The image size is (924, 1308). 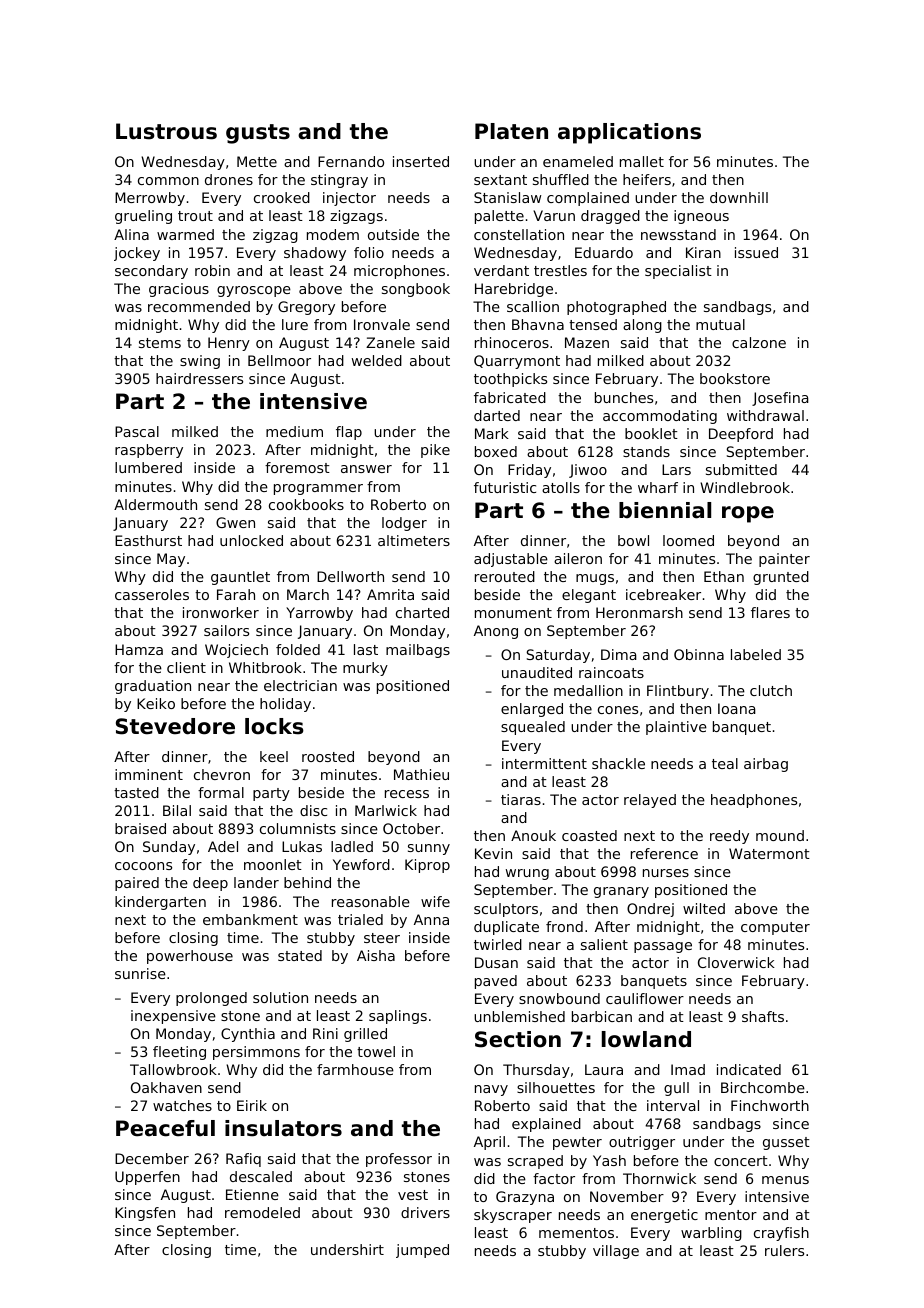 I want to click on robin, so click(x=212, y=270).
